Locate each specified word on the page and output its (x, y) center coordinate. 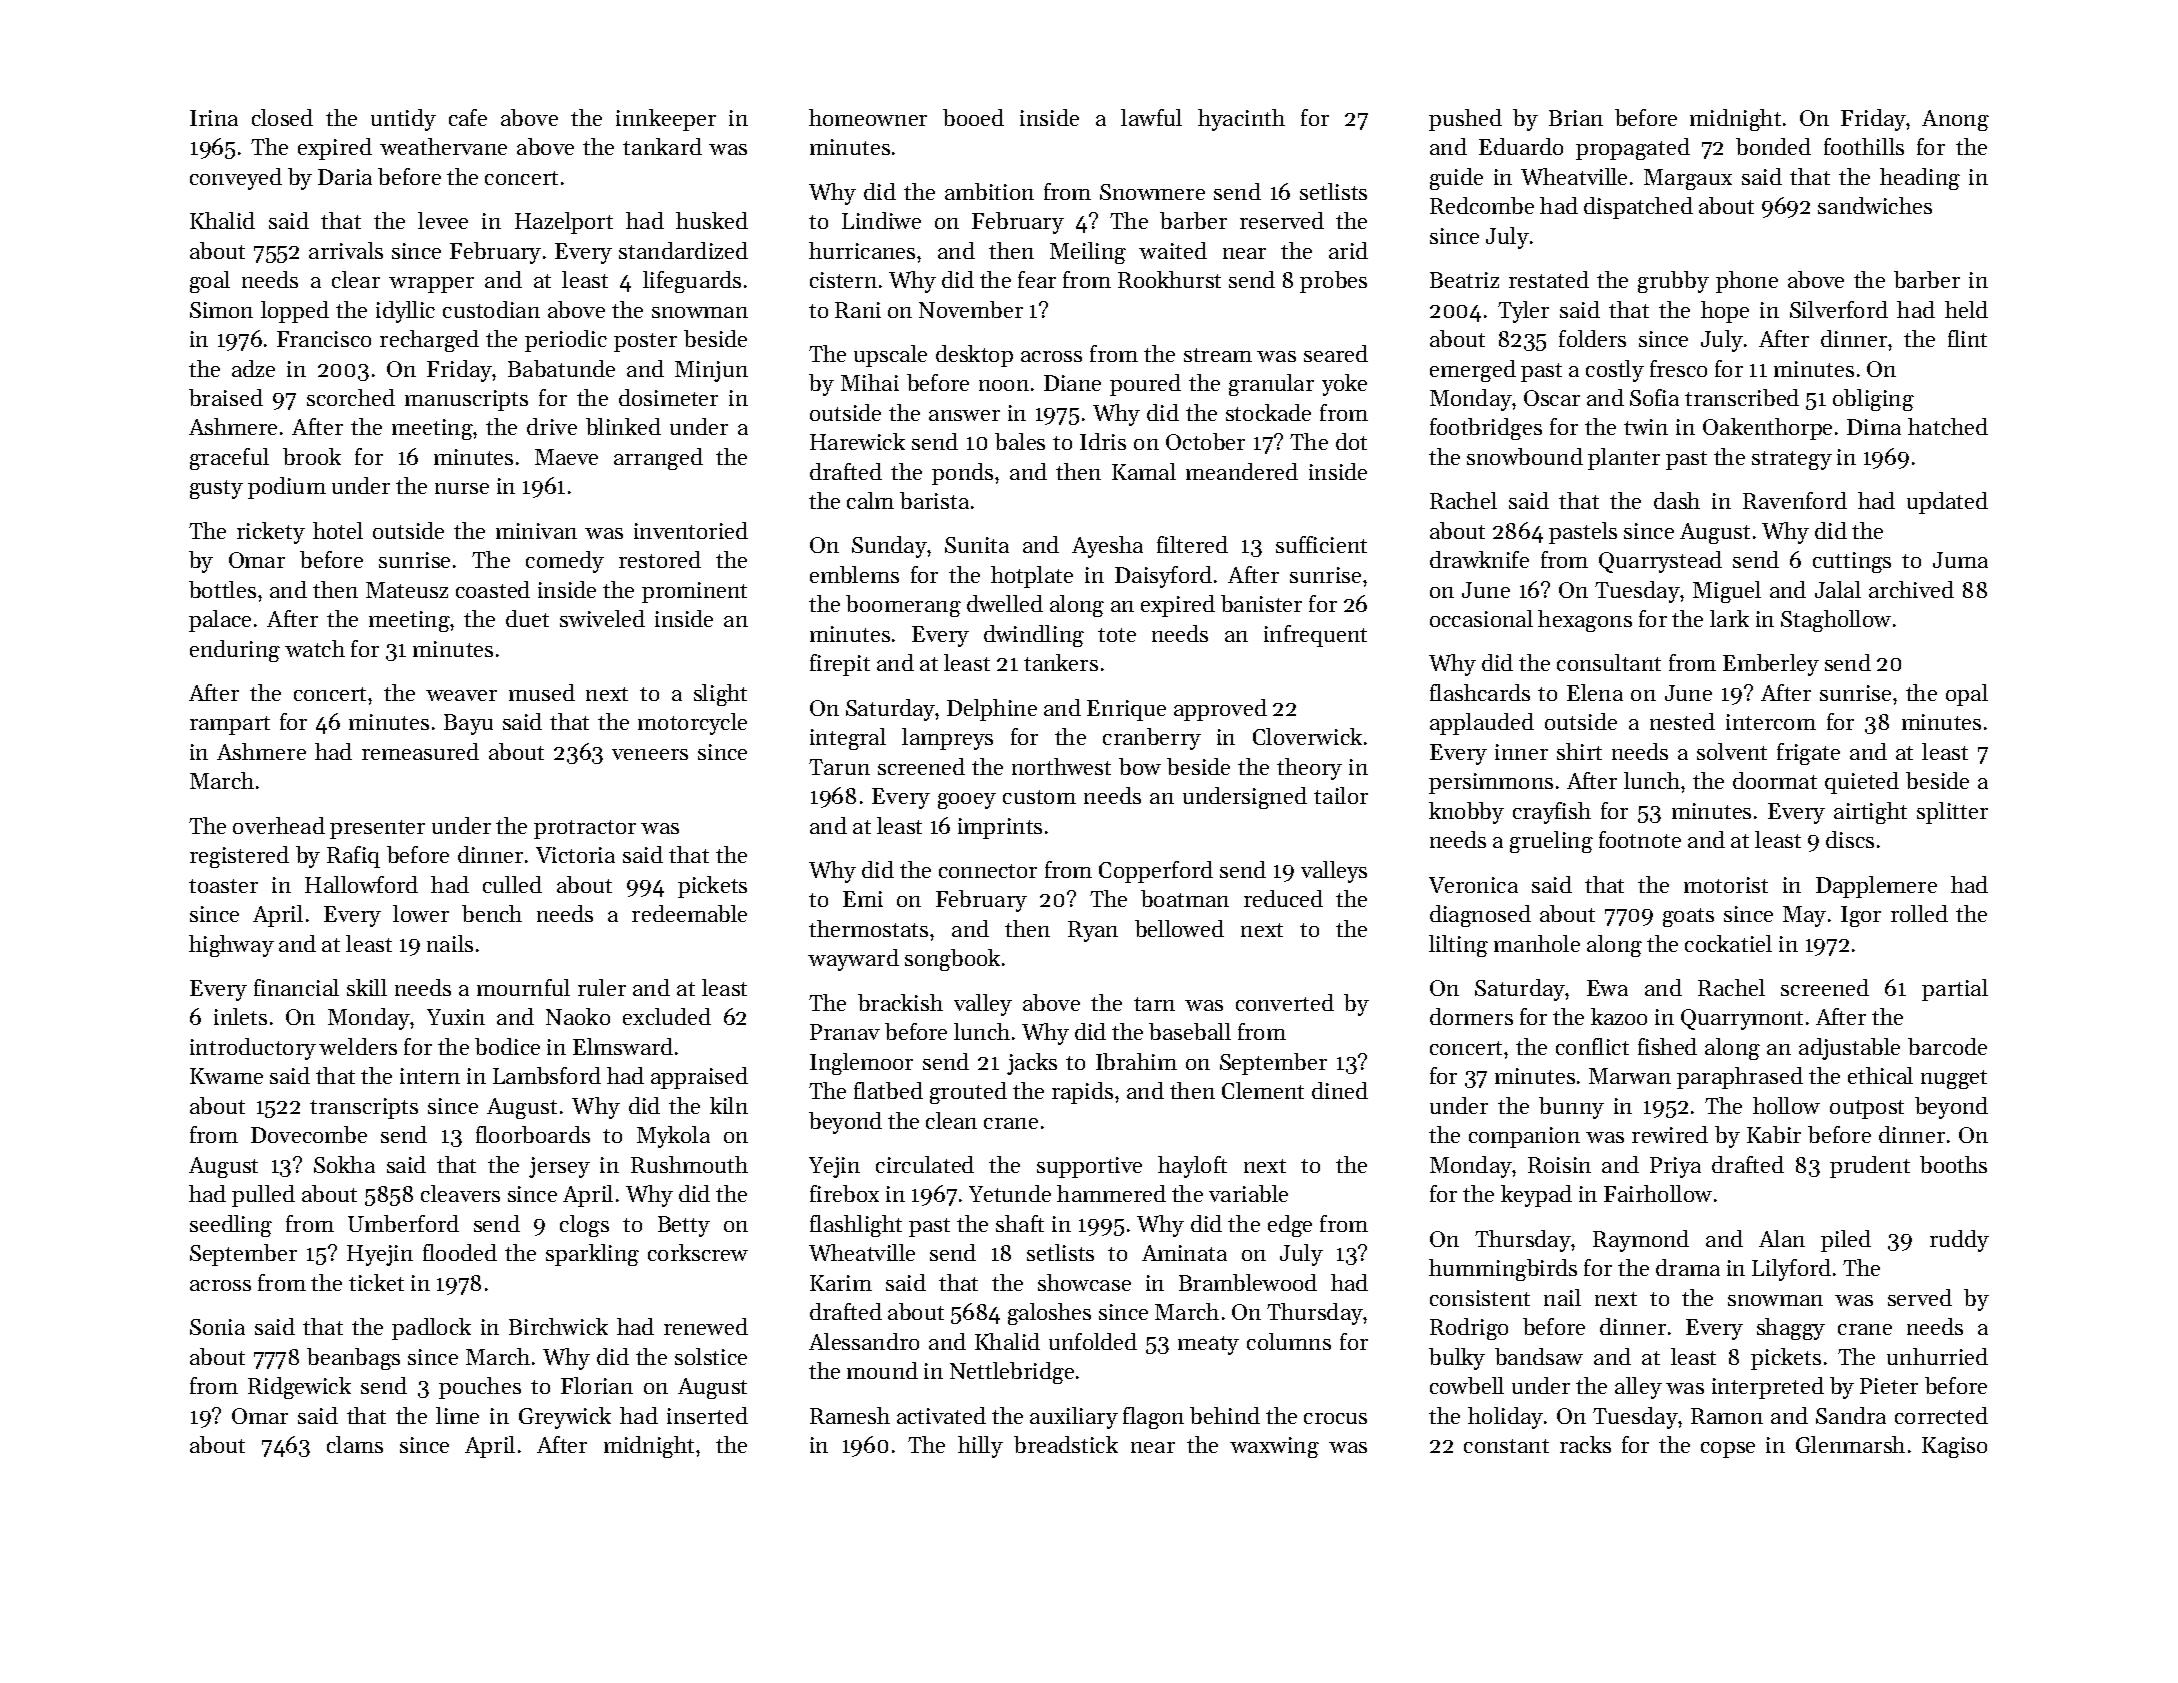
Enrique (1126, 710)
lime (457, 1415)
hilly (980, 1447)
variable (1248, 1193)
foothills (1864, 146)
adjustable (1849, 1049)
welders (358, 1046)
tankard (662, 146)
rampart (230, 725)
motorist (1726, 885)
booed (973, 117)
